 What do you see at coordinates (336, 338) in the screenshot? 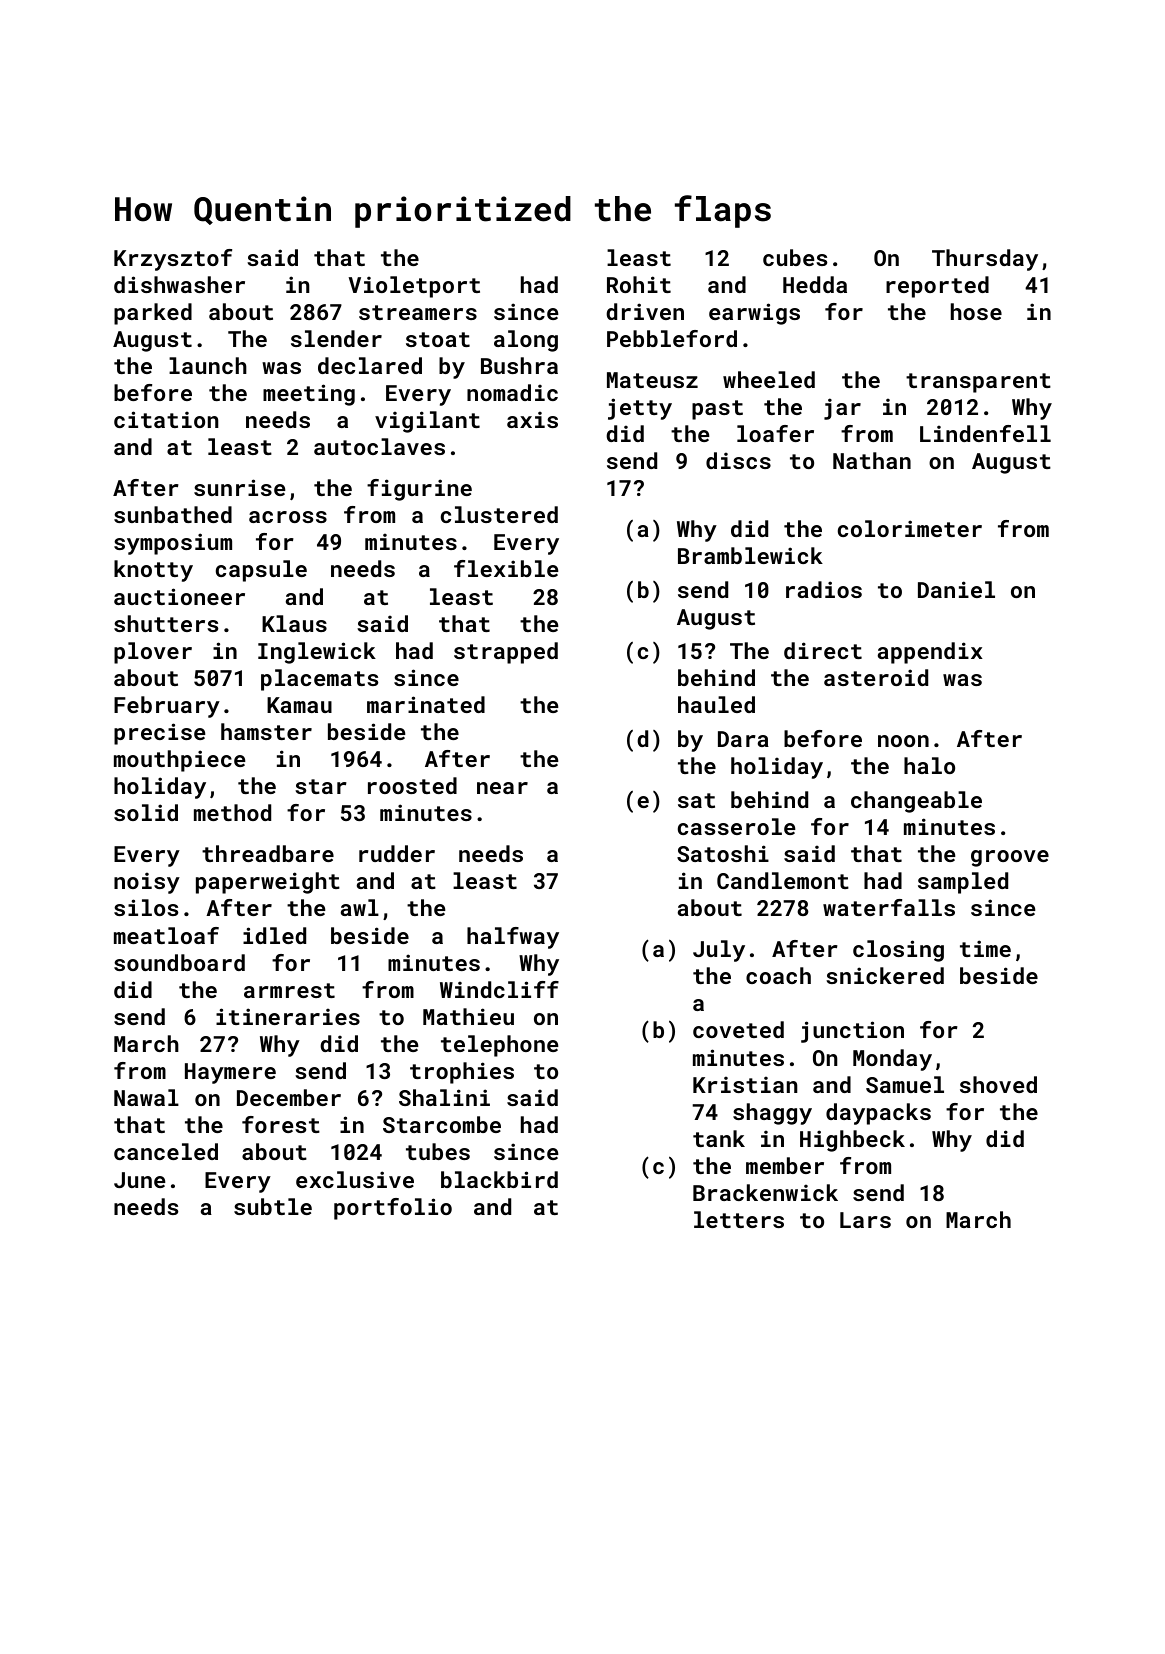
I see `slender` at bounding box center [336, 338].
